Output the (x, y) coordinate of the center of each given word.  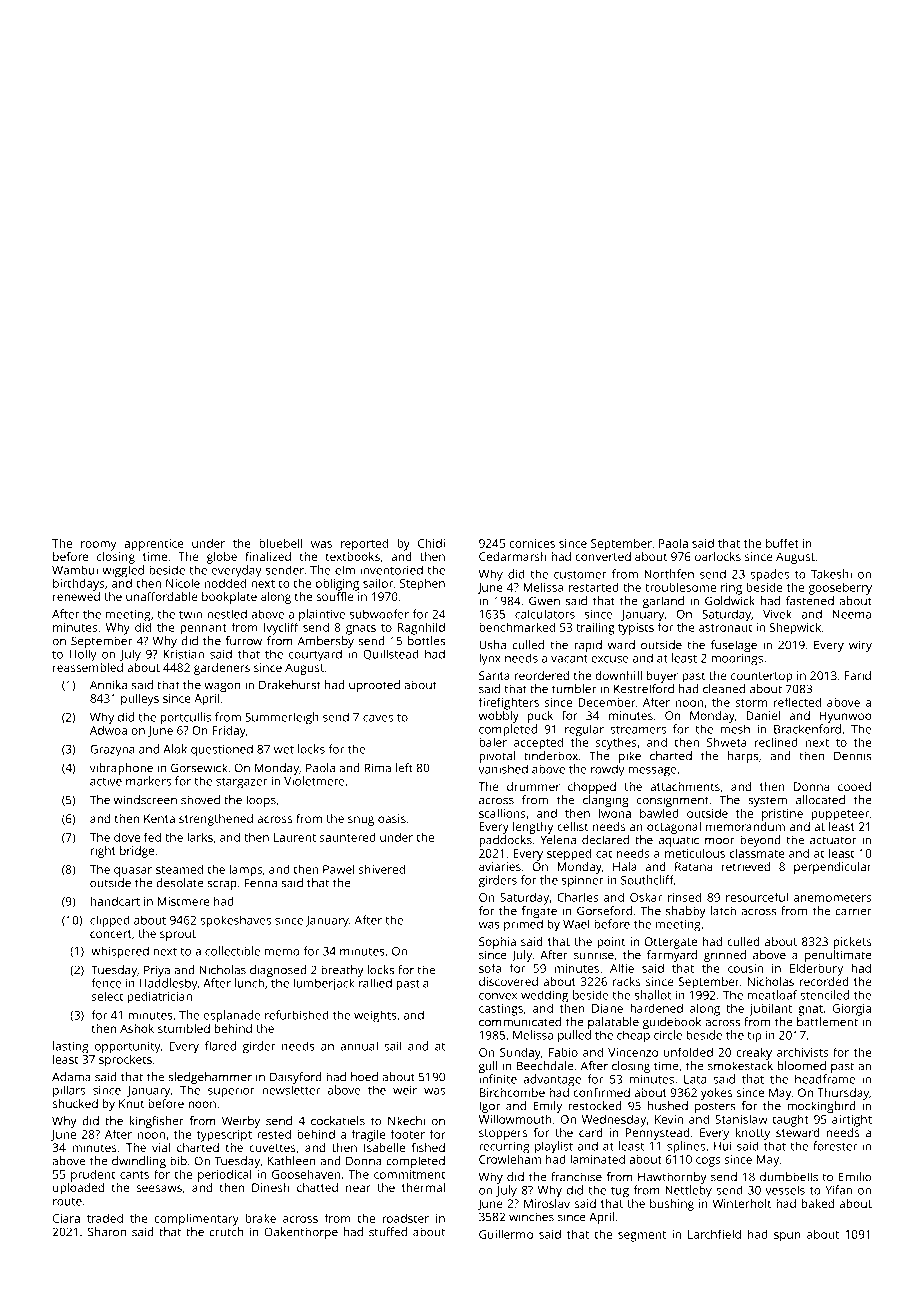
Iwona (615, 813)
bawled (659, 813)
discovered (508, 981)
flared (220, 1046)
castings (501, 1010)
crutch (226, 1232)
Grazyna (112, 750)
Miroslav (547, 1203)
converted (603, 556)
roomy (99, 546)
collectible (232, 951)
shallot (653, 995)
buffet (782, 543)
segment (642, 1236)
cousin (745, 968)
